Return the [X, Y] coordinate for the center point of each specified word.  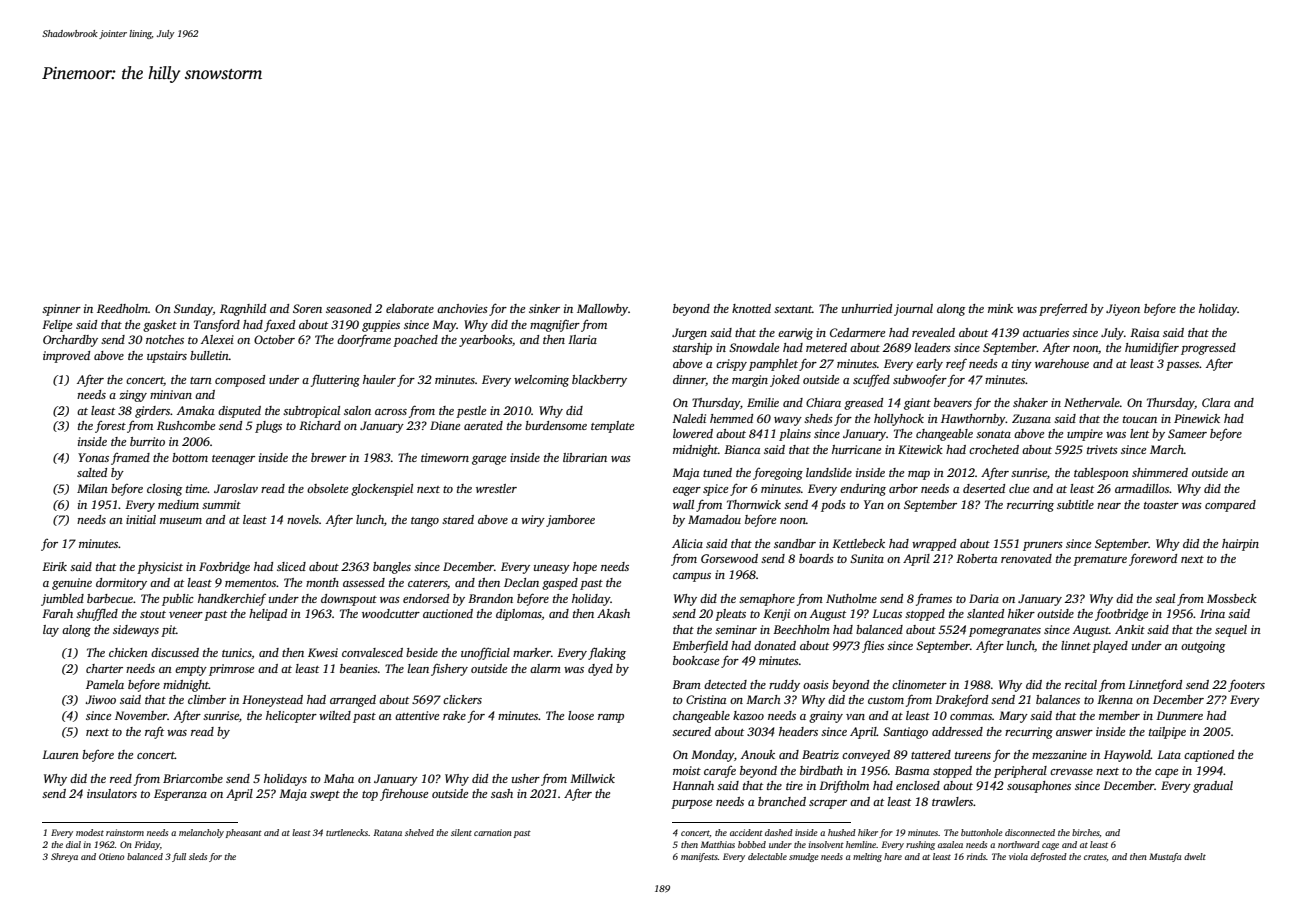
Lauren [60, 754]
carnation [493, 832]
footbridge [1121, 615]
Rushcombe [186, 425]
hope [585, 568]
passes [1182, 366]
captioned [1209, 756]
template [612, 427]
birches [1086, 833]
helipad [268, 615]
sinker [544, 308]
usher [526, 778]
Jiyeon [1123, 310]
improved [66, 357]
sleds [198, 856]
